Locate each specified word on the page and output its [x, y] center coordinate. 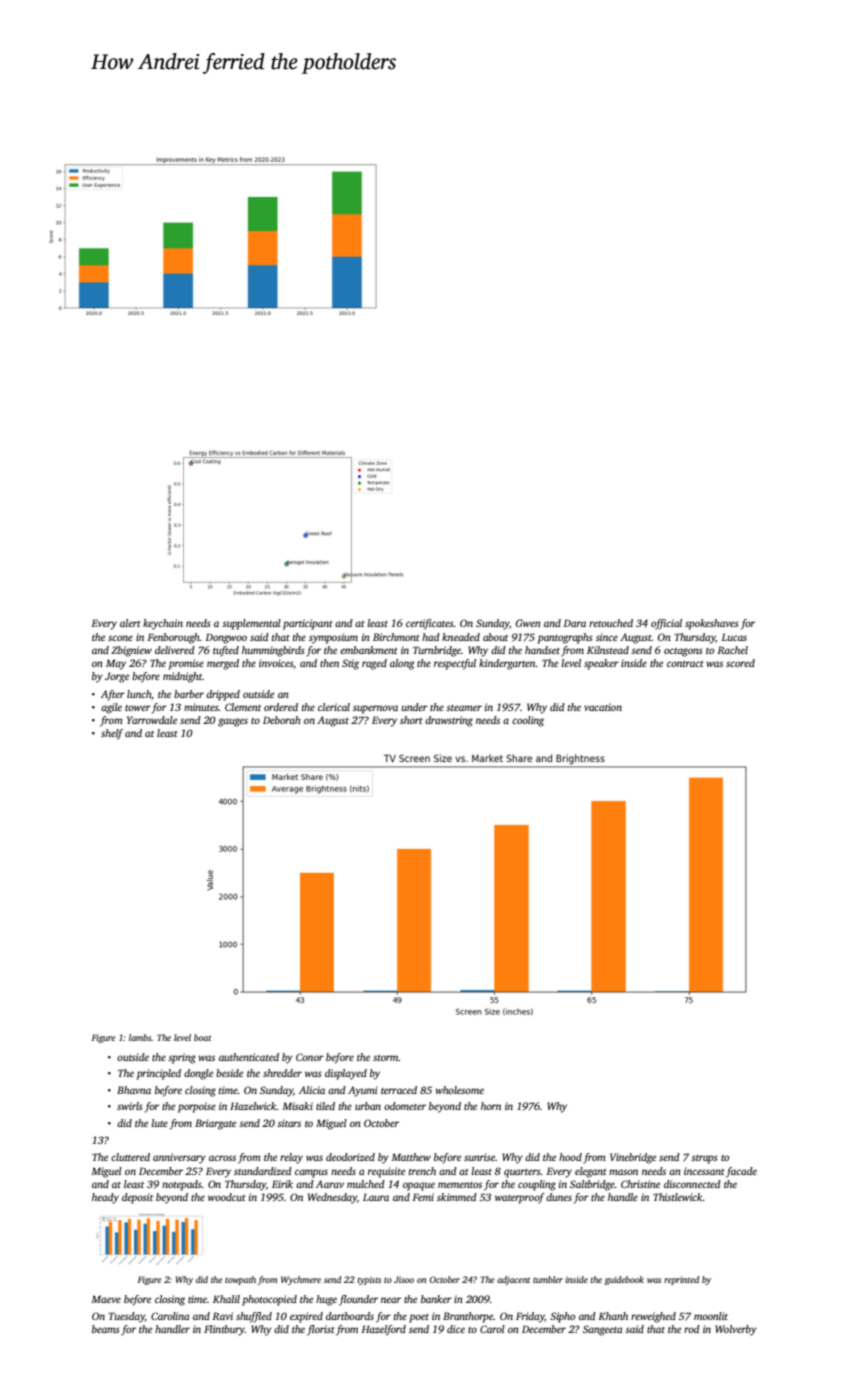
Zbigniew [131, 651]
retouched [611, 623]
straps [704, 1159]
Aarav [330, 1184]
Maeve [106, 1299]
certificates [430, 624]
